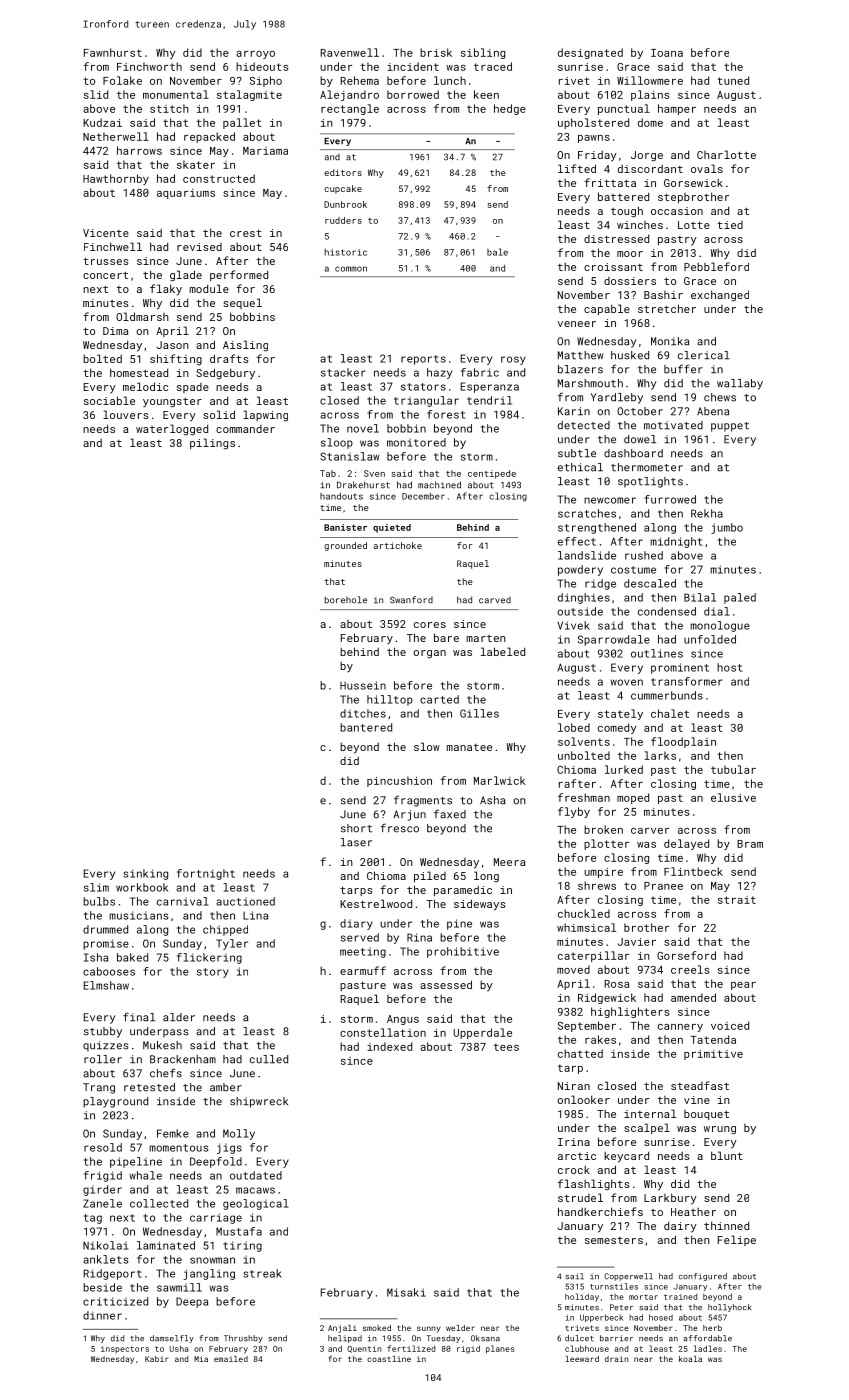 This document has width=849, height=1400. Describe the element at coordinates (196, 164) in the document. I see `skater` at that location.
